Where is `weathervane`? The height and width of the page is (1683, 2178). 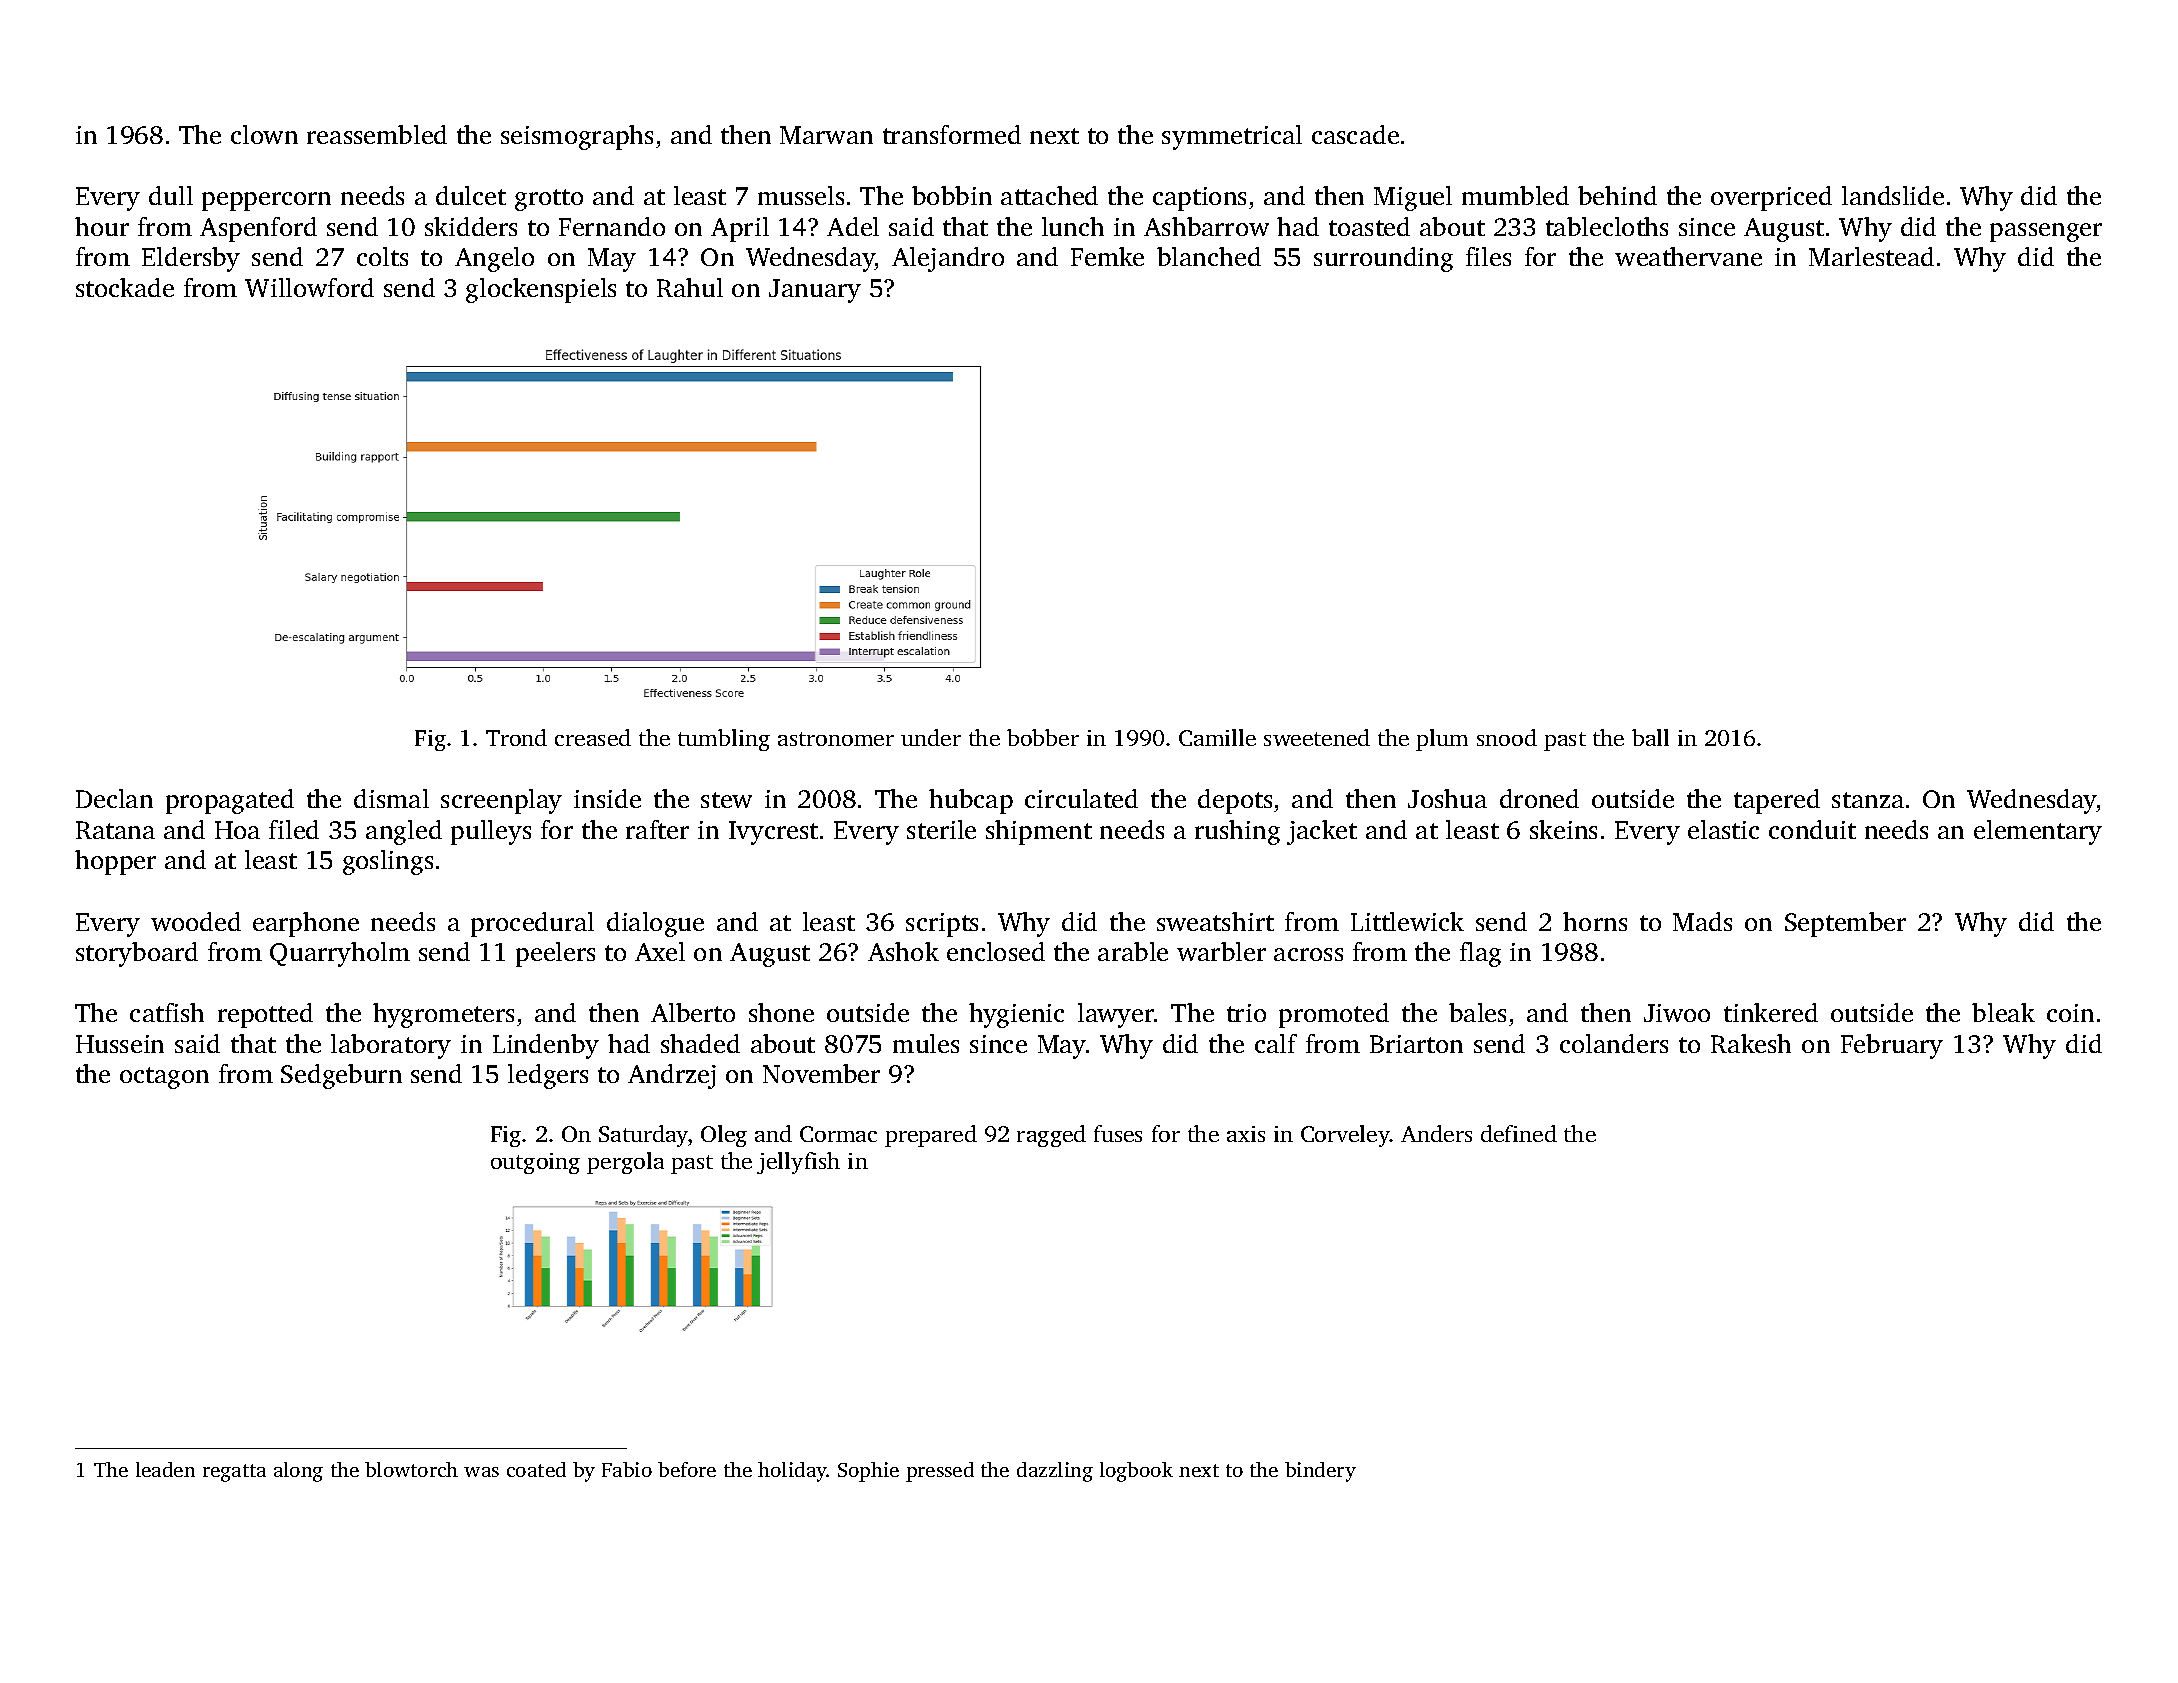 weathervane is located at coordinates (1688, 256).
